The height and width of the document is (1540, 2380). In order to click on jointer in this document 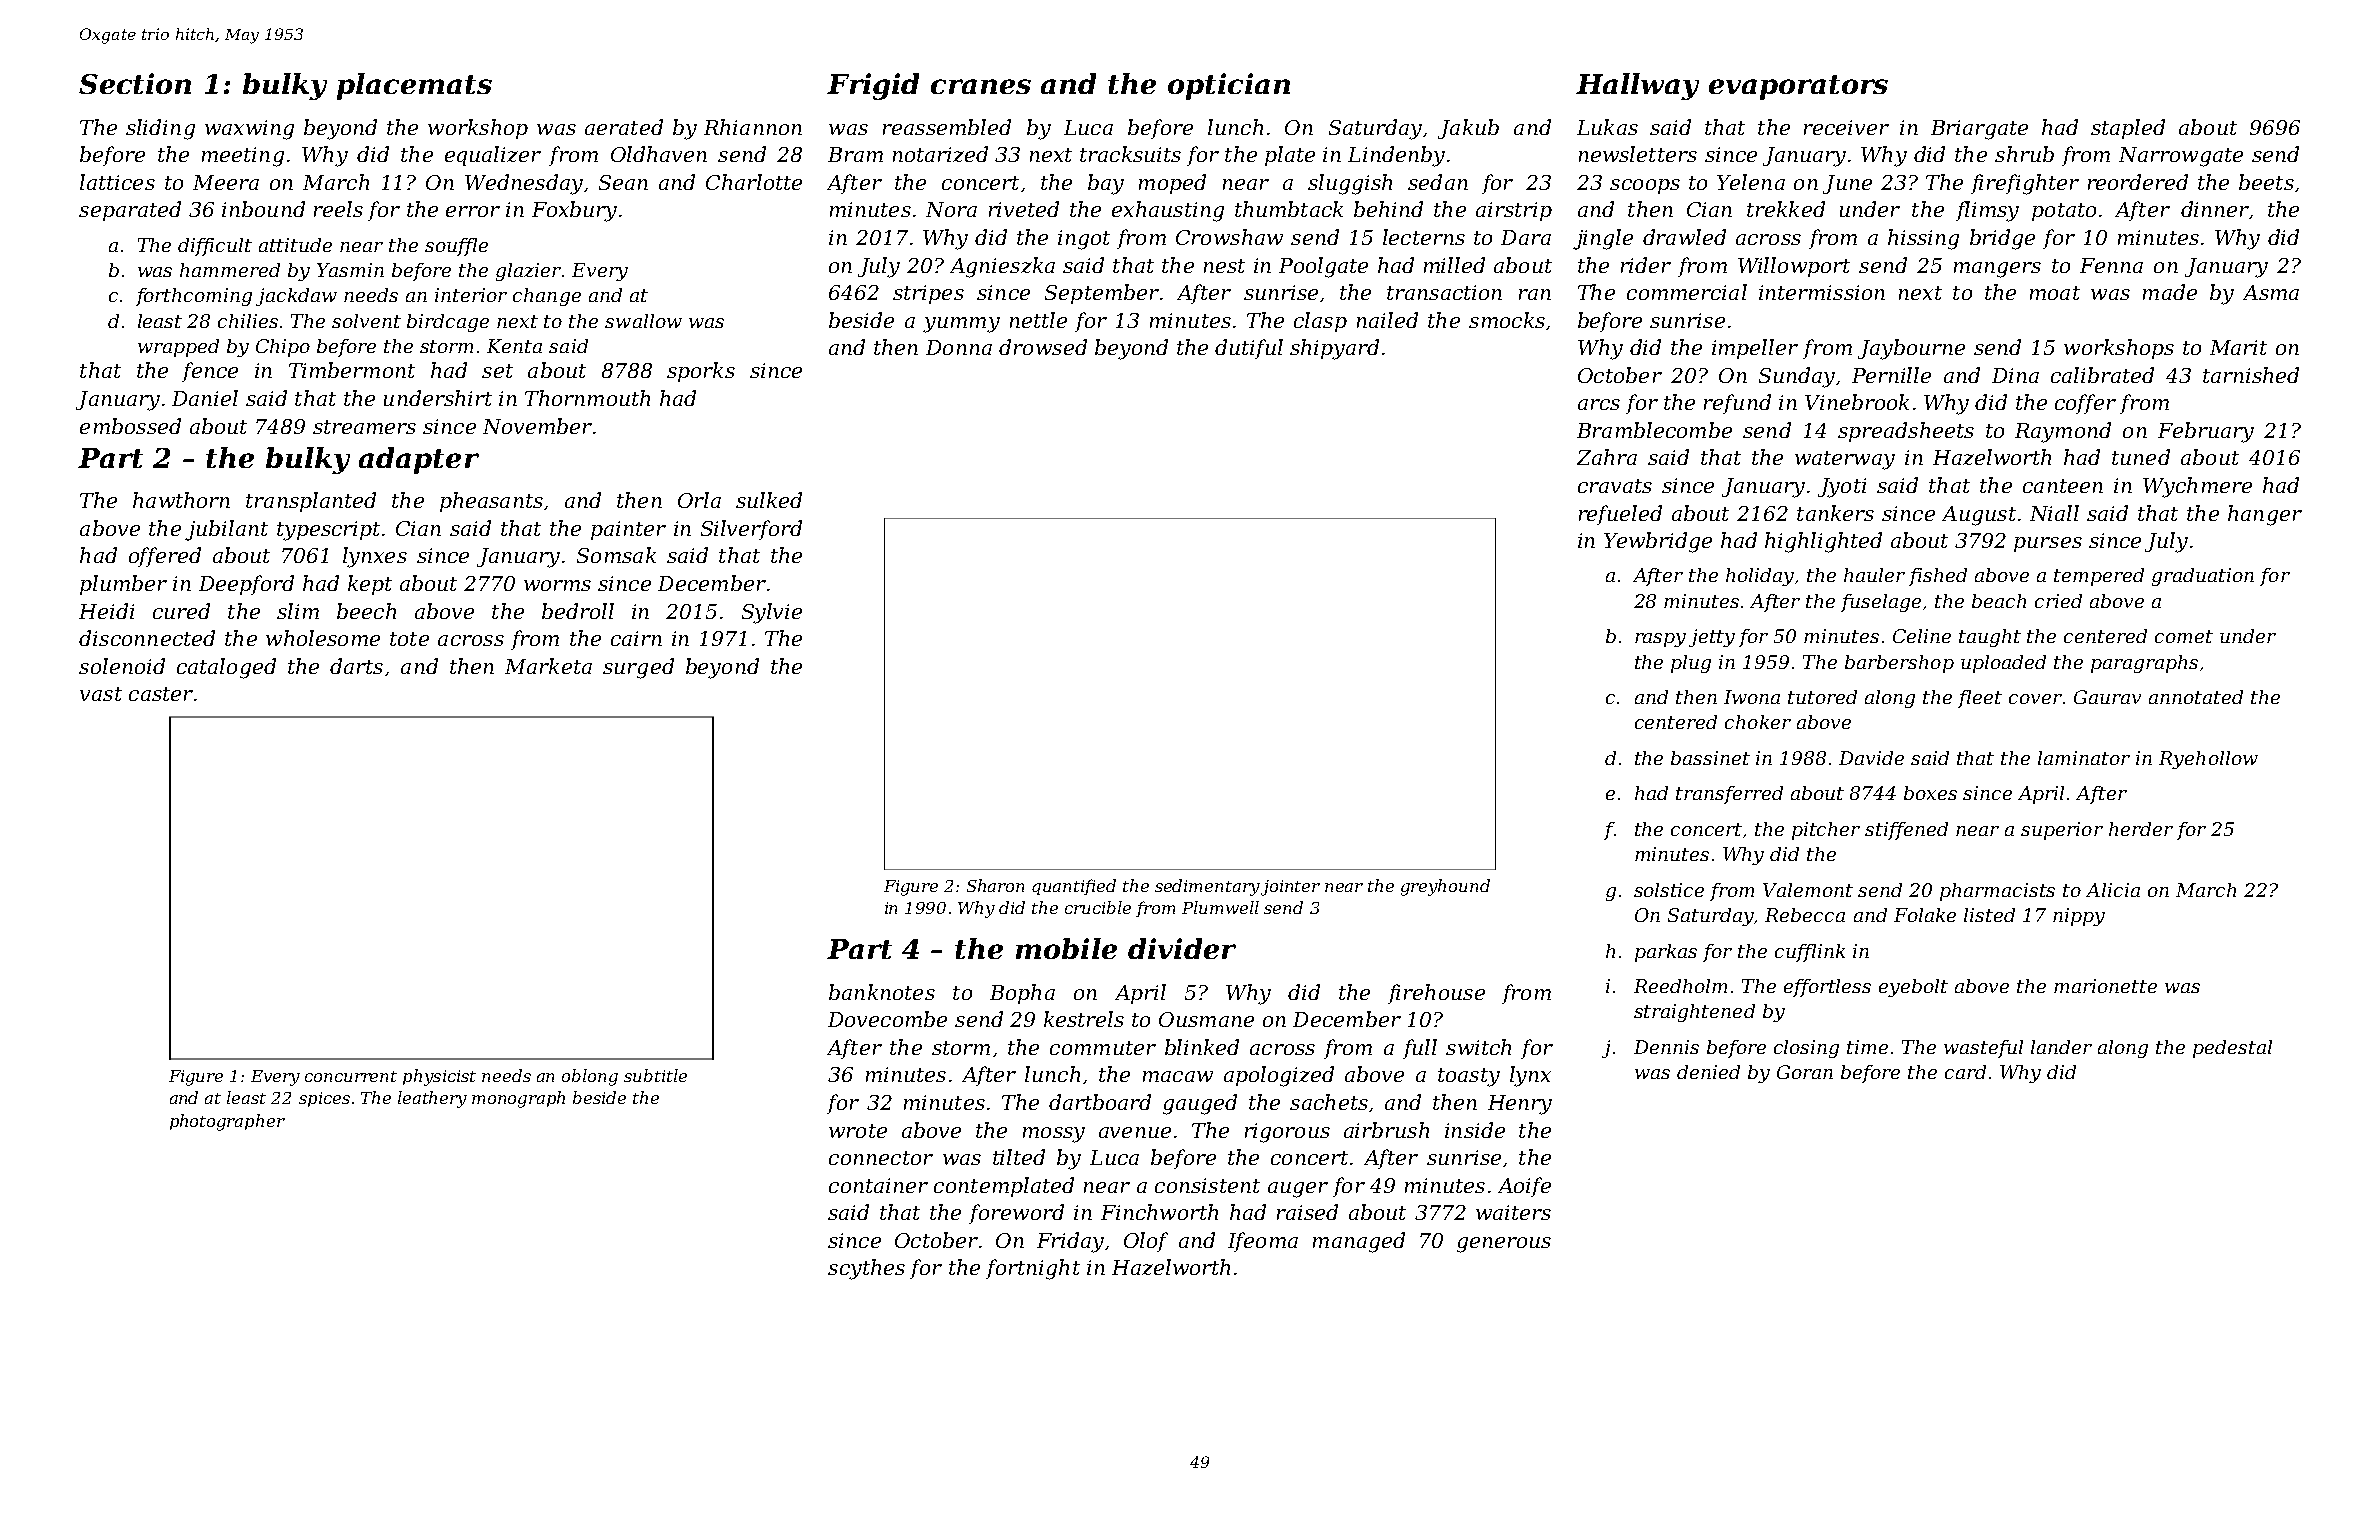, I will do `click(1290, 888)`.
